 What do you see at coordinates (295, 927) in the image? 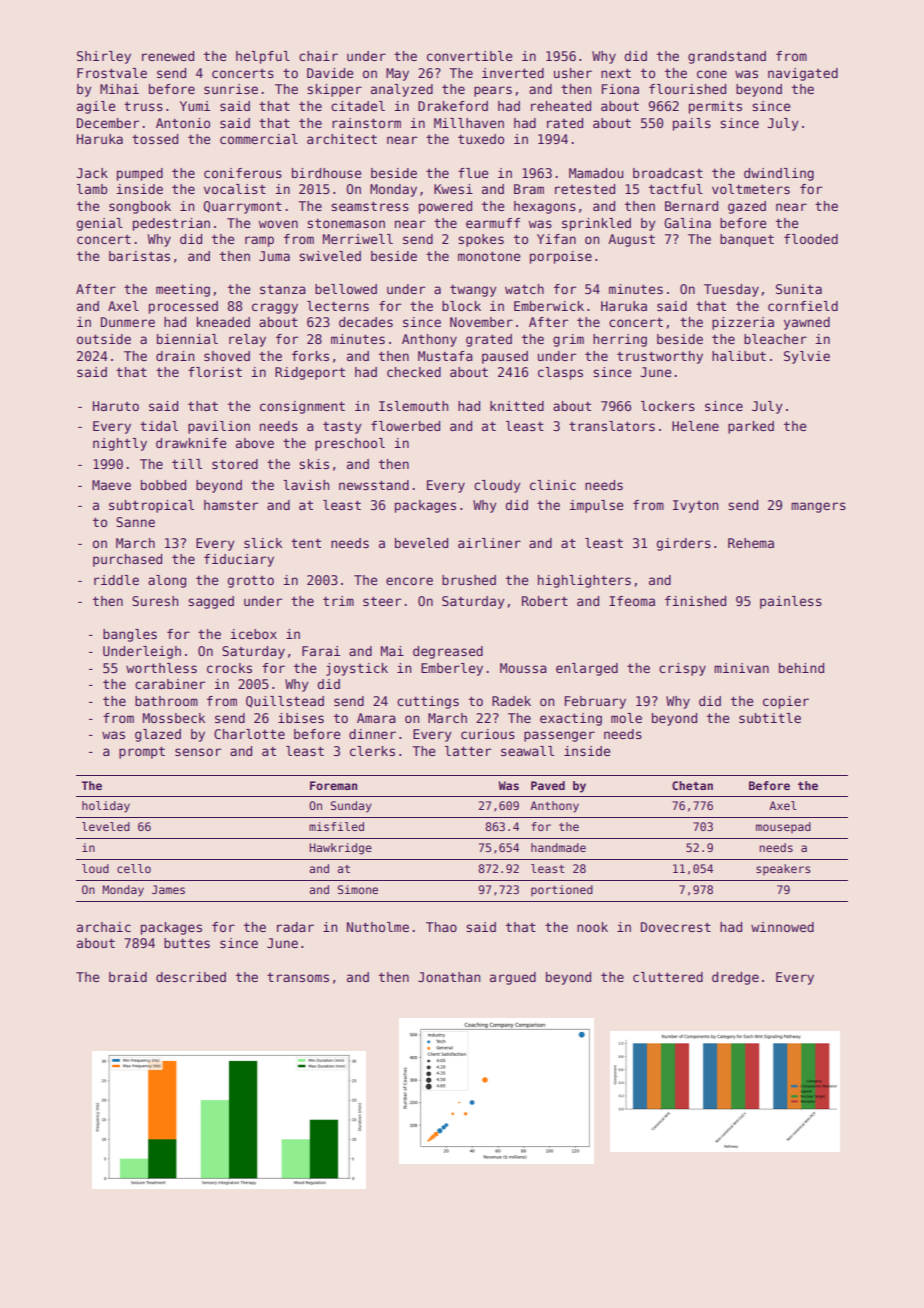
I see `radar` at bounding box center [295, 927].
